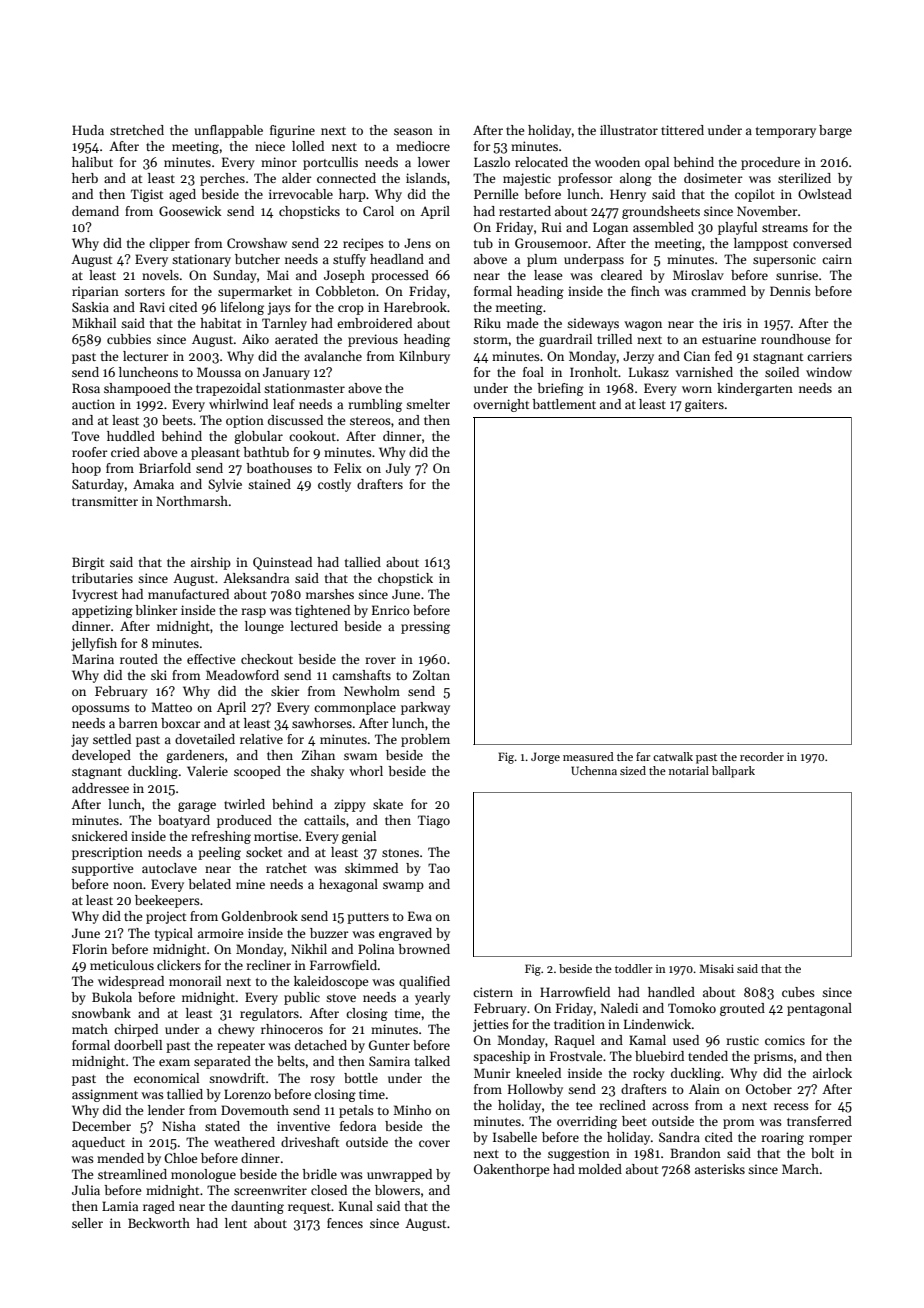 The height and width of the screenshot is (1308, 924). Describe the element at coordinates (732, 323) in the screenshot. I see `iris` at that location.
